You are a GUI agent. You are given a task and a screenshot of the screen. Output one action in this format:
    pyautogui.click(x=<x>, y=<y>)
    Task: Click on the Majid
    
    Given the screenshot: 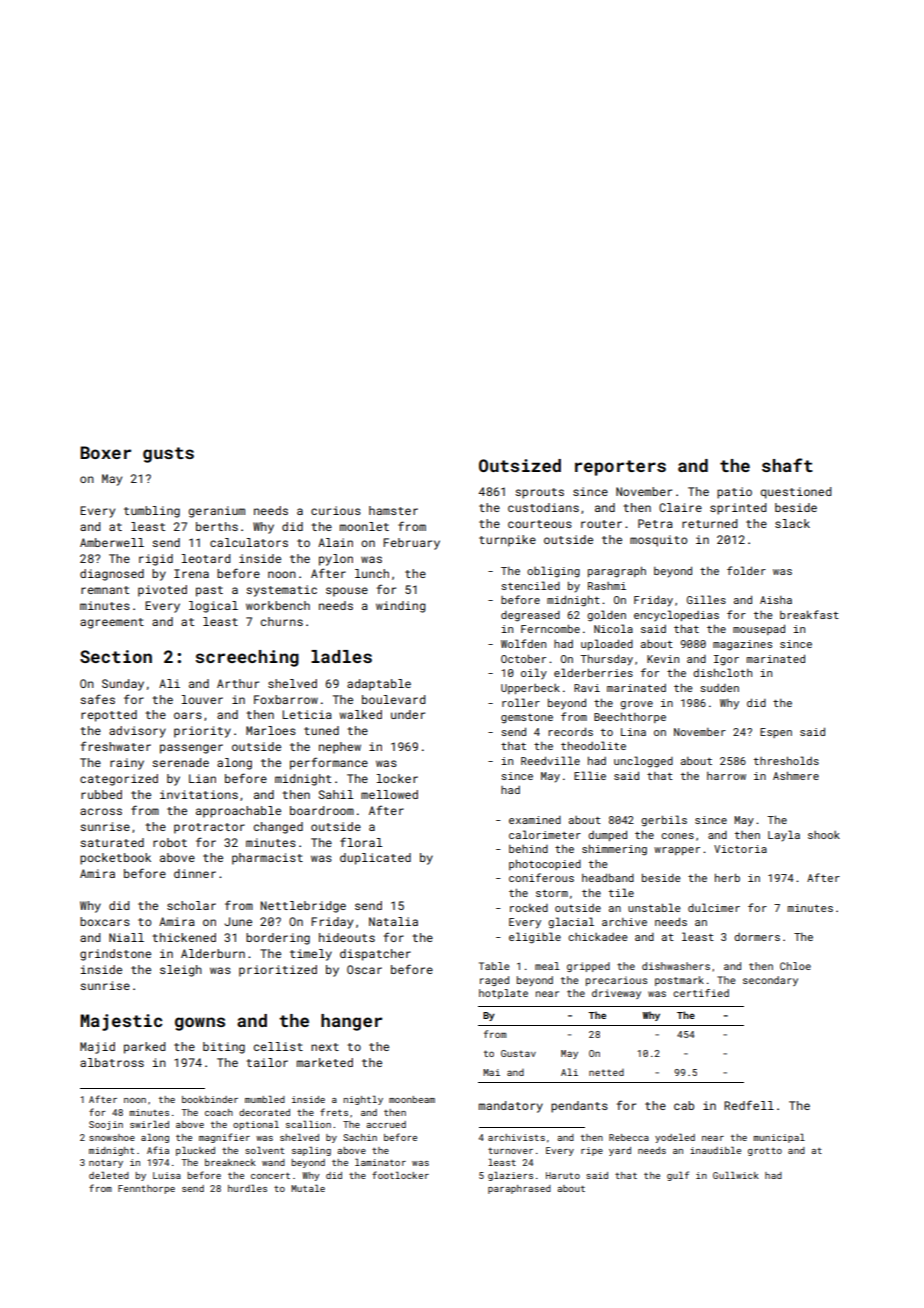 What is the action you would take?
    pyautogui.click(x=97, y=1048)
